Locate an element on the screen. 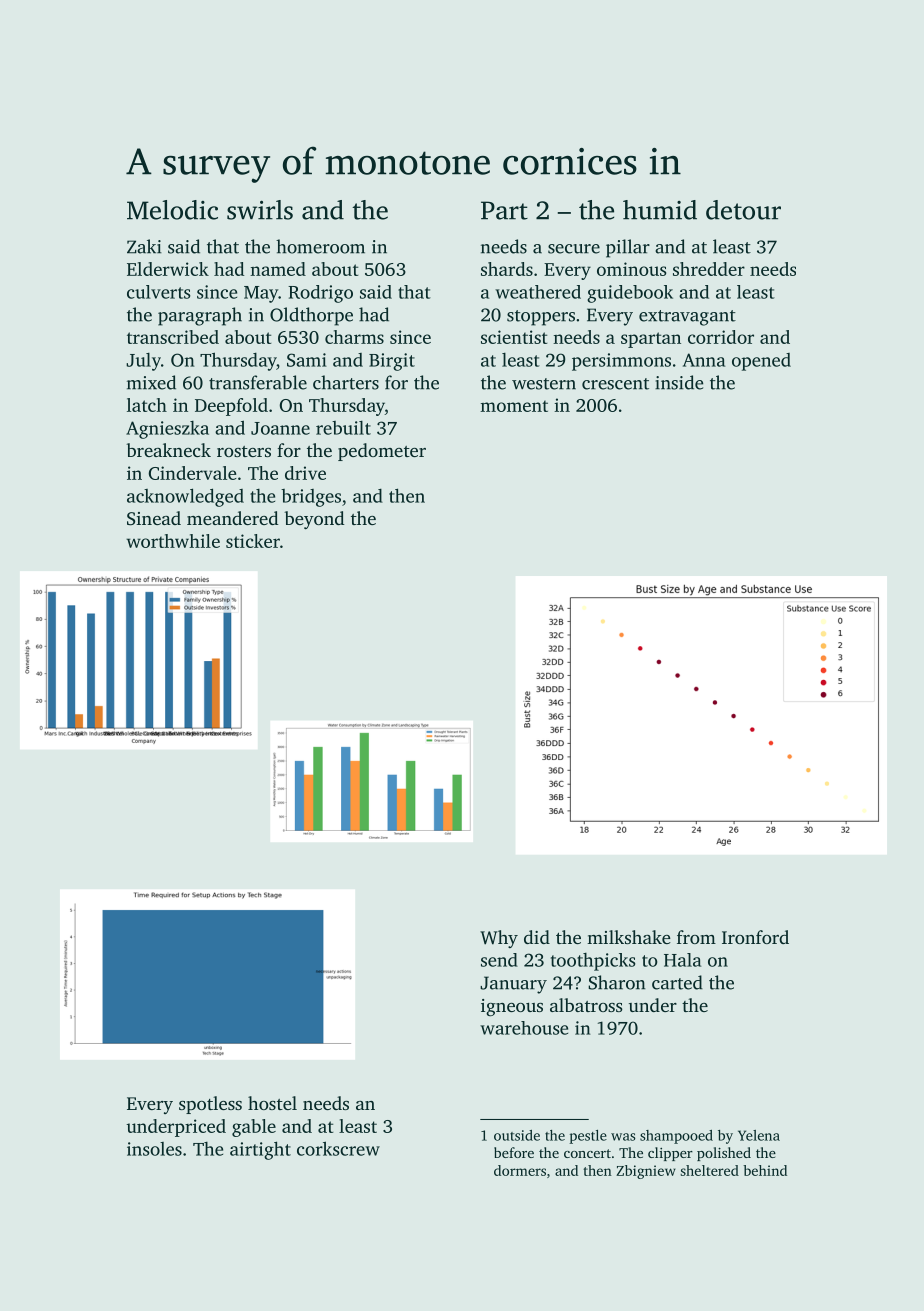 The image size is (924, 1311). inside is located at coordinates (679, 382).
